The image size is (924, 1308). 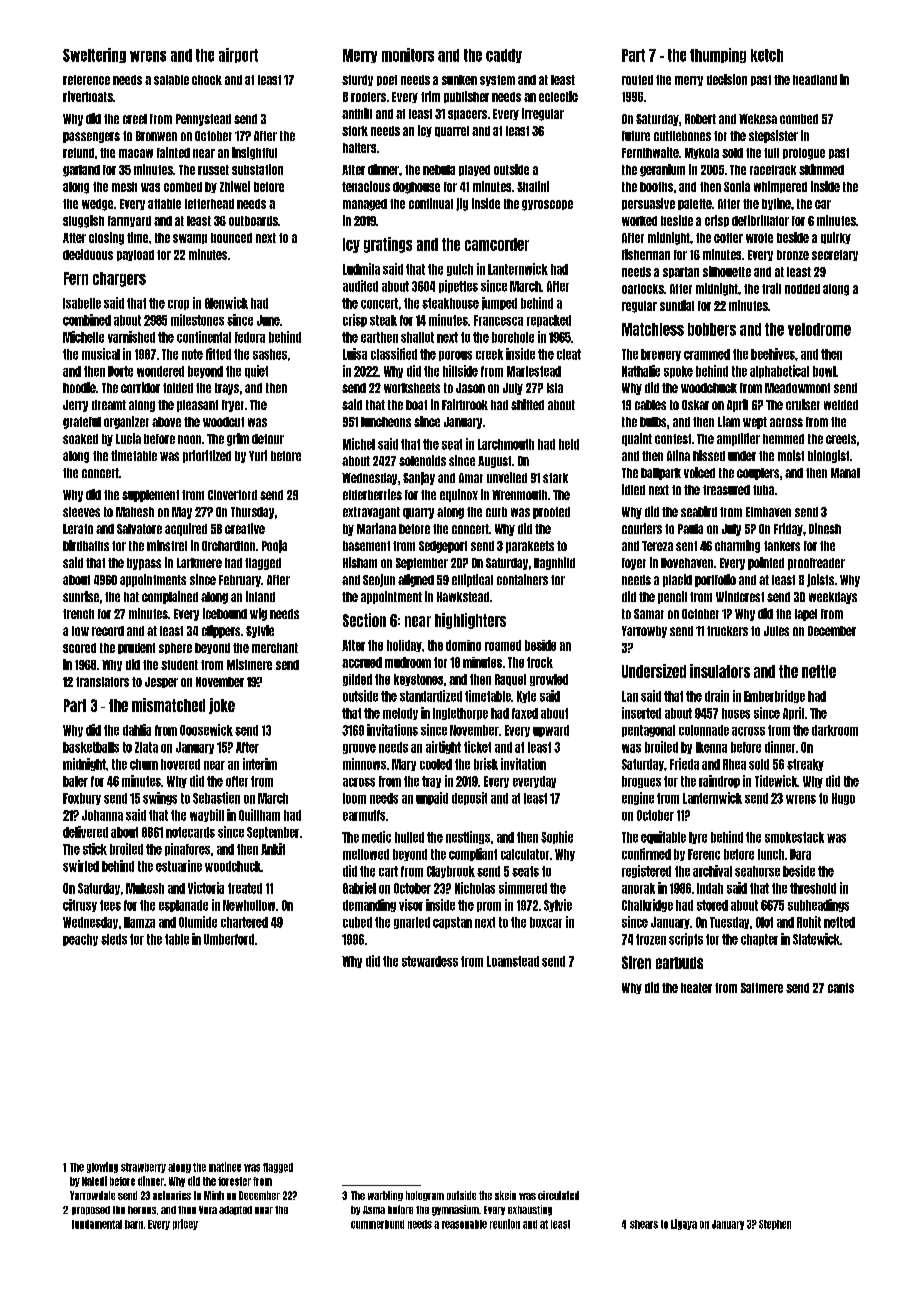 What do you see at coordinates (134, 1224) in the page?
I see `barn` at bounding box center [134, 1224].
